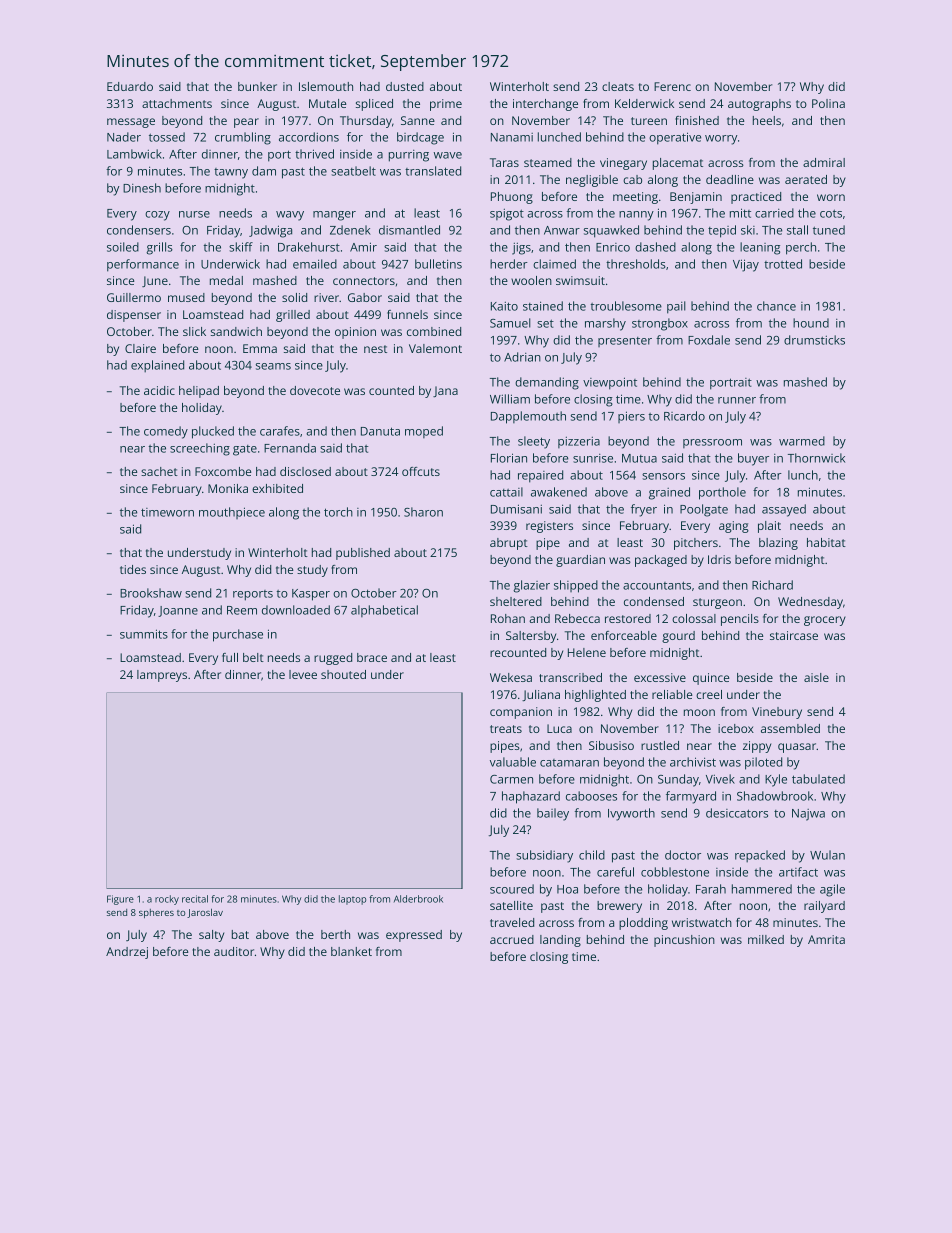 The width and height of the screenshot is (952, 1233). I want to click on Reem, so click(242, 610).
